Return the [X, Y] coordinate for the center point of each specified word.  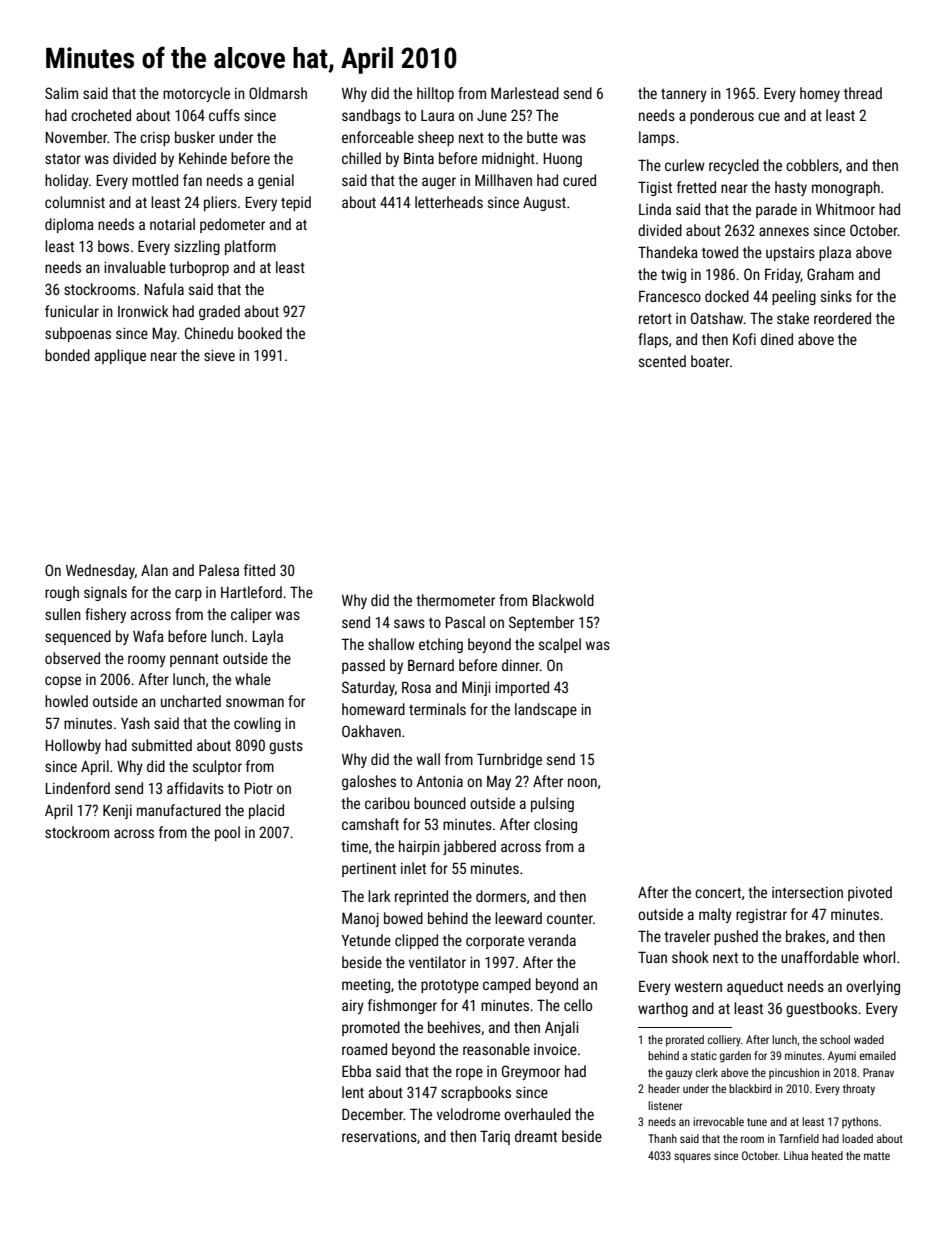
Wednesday [100, 571]
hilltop [435, 94]
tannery [684, 95]
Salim [61, 93]
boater [710, 361]
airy [353, 1007]
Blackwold [563, 600]
